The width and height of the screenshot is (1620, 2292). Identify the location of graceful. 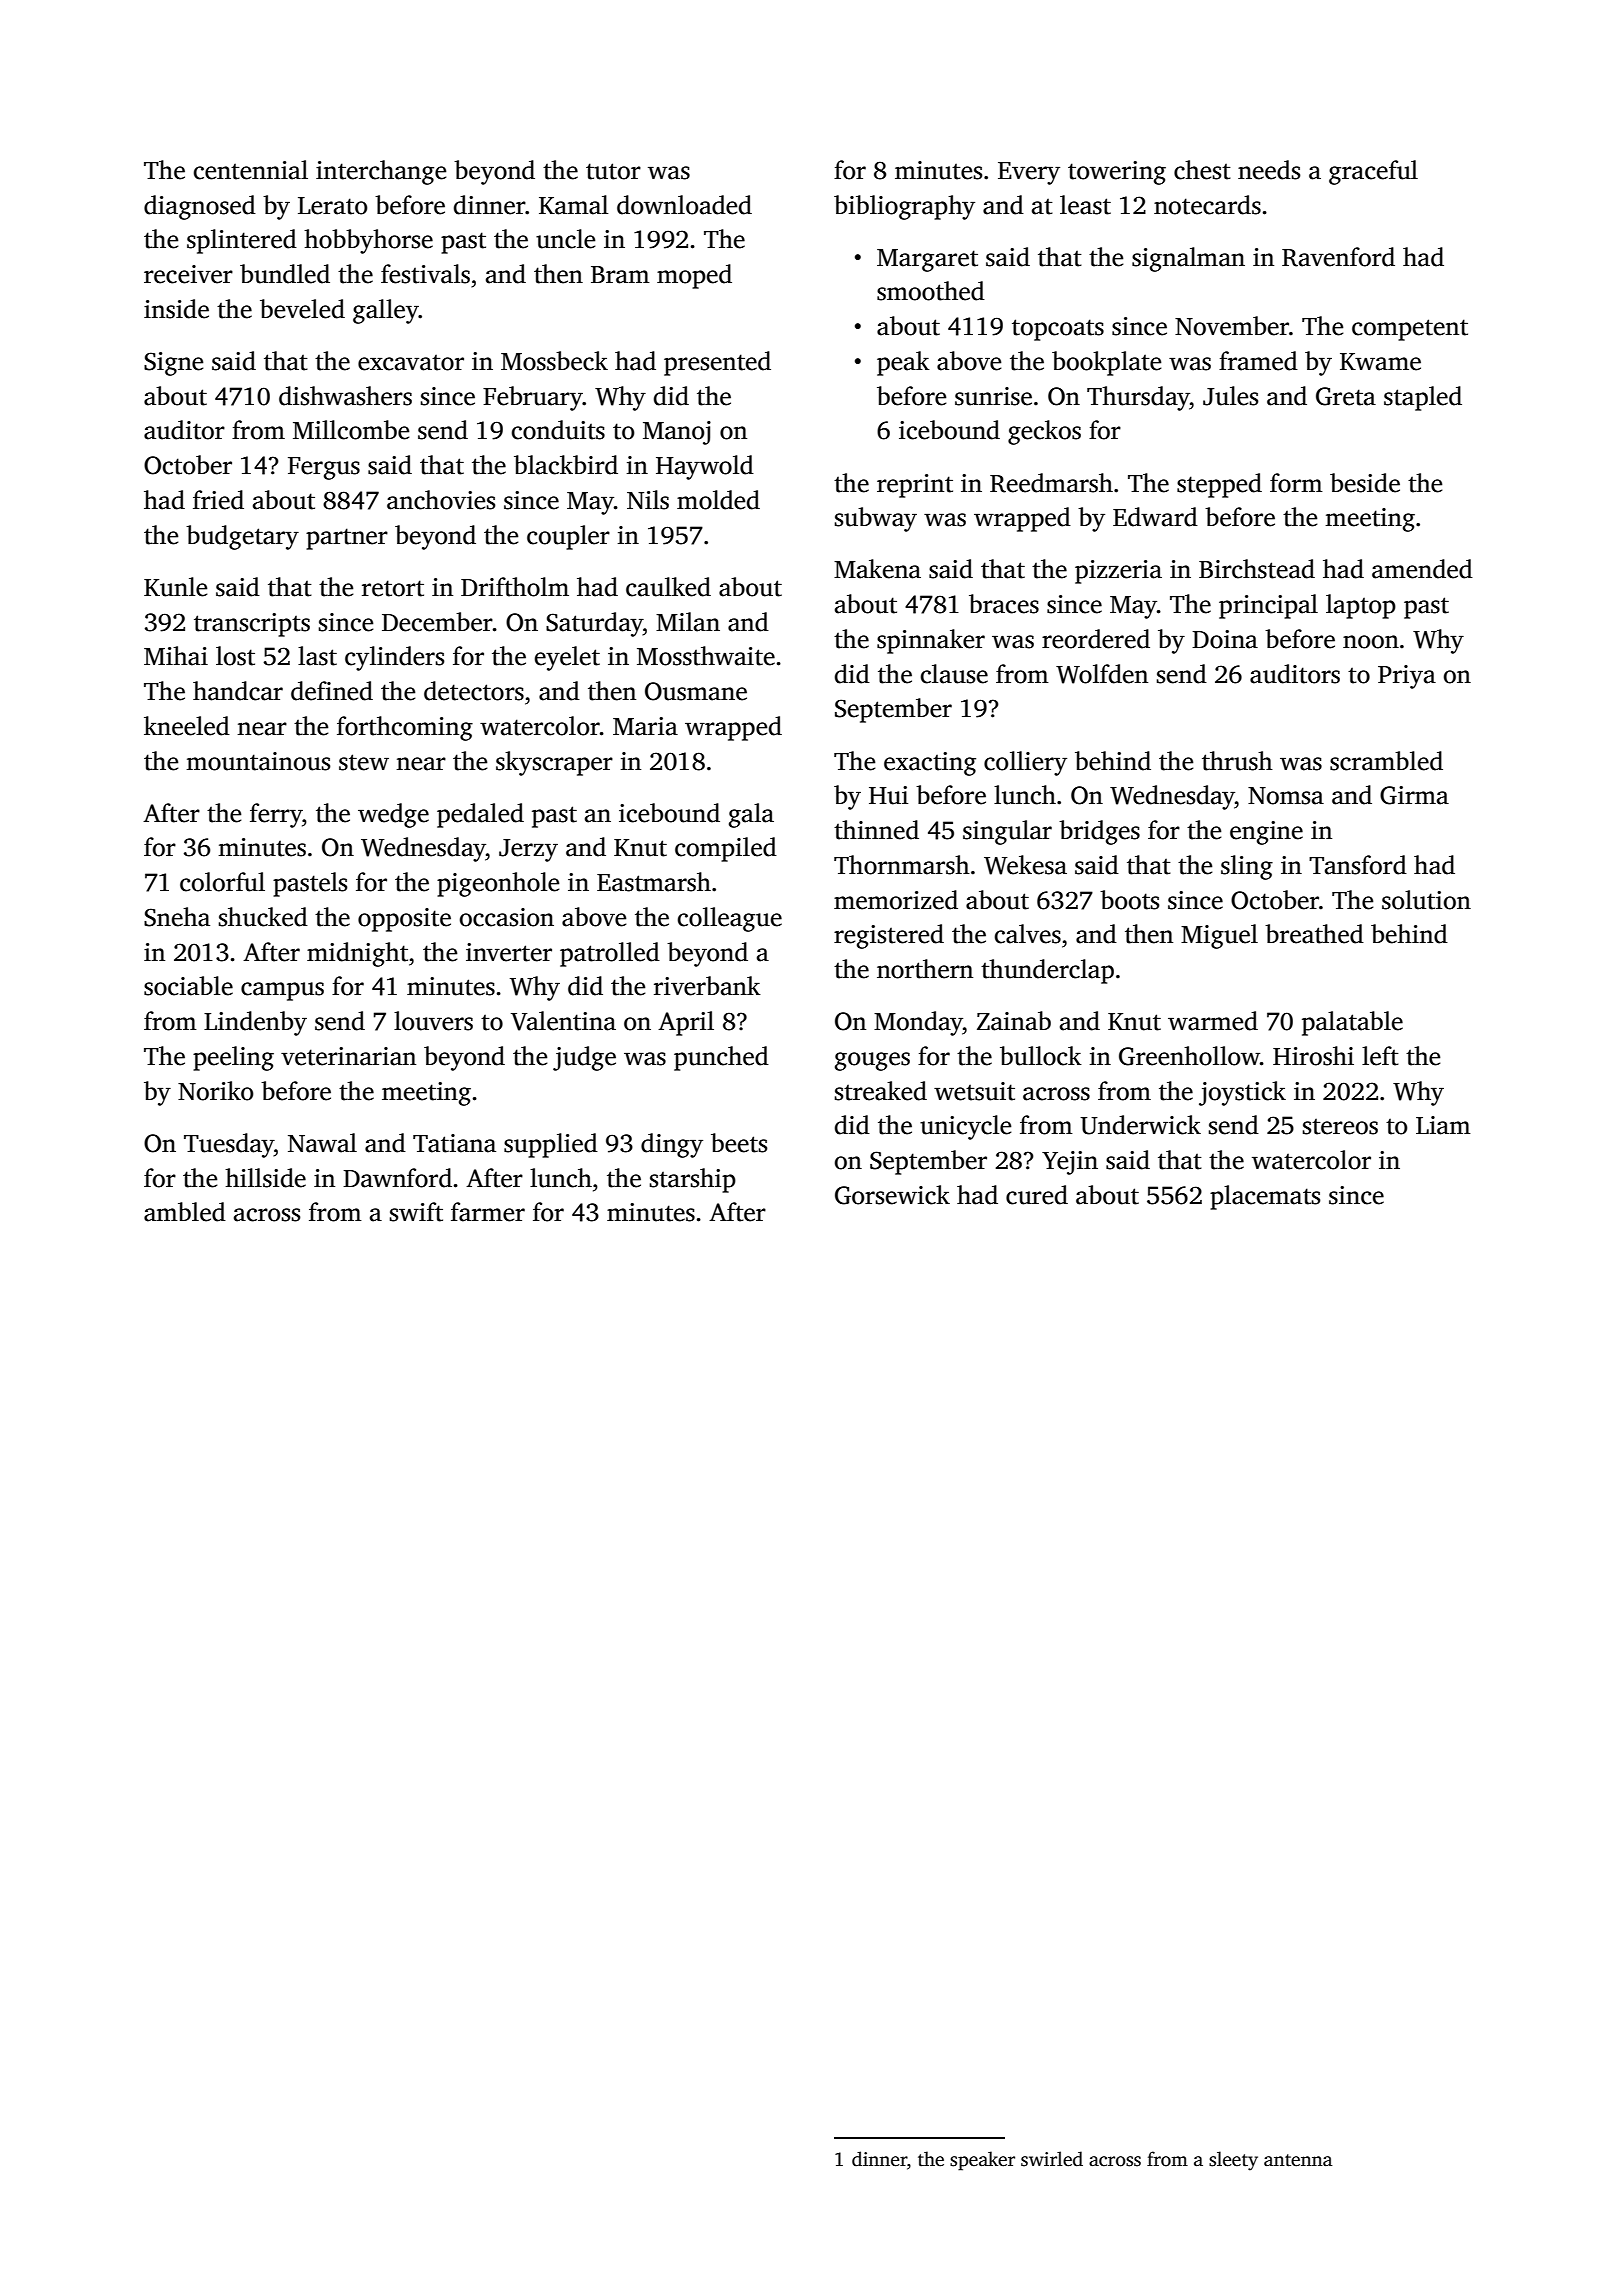
(1373, 172).
